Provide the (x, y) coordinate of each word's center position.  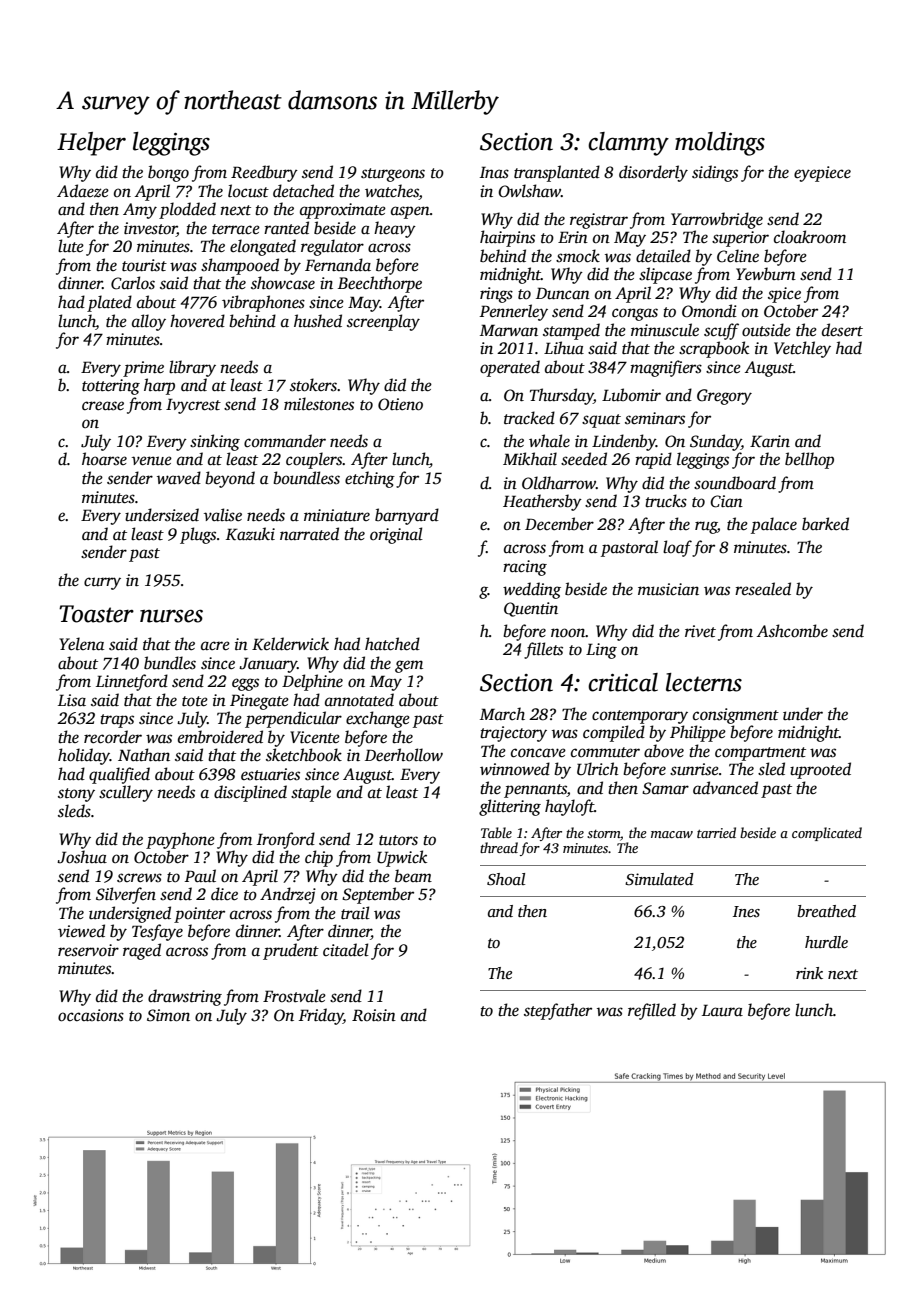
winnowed (515, 769)
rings (496, 295)
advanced (725, 788)
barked (825, 523)
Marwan (509, 330)
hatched (392, 644)
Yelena (81, 644)
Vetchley (802, 349)
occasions (91, 1015)
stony (76, 795)
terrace (236, 229)
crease (103, 406)
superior (740, 239)
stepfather (558, 1011)
